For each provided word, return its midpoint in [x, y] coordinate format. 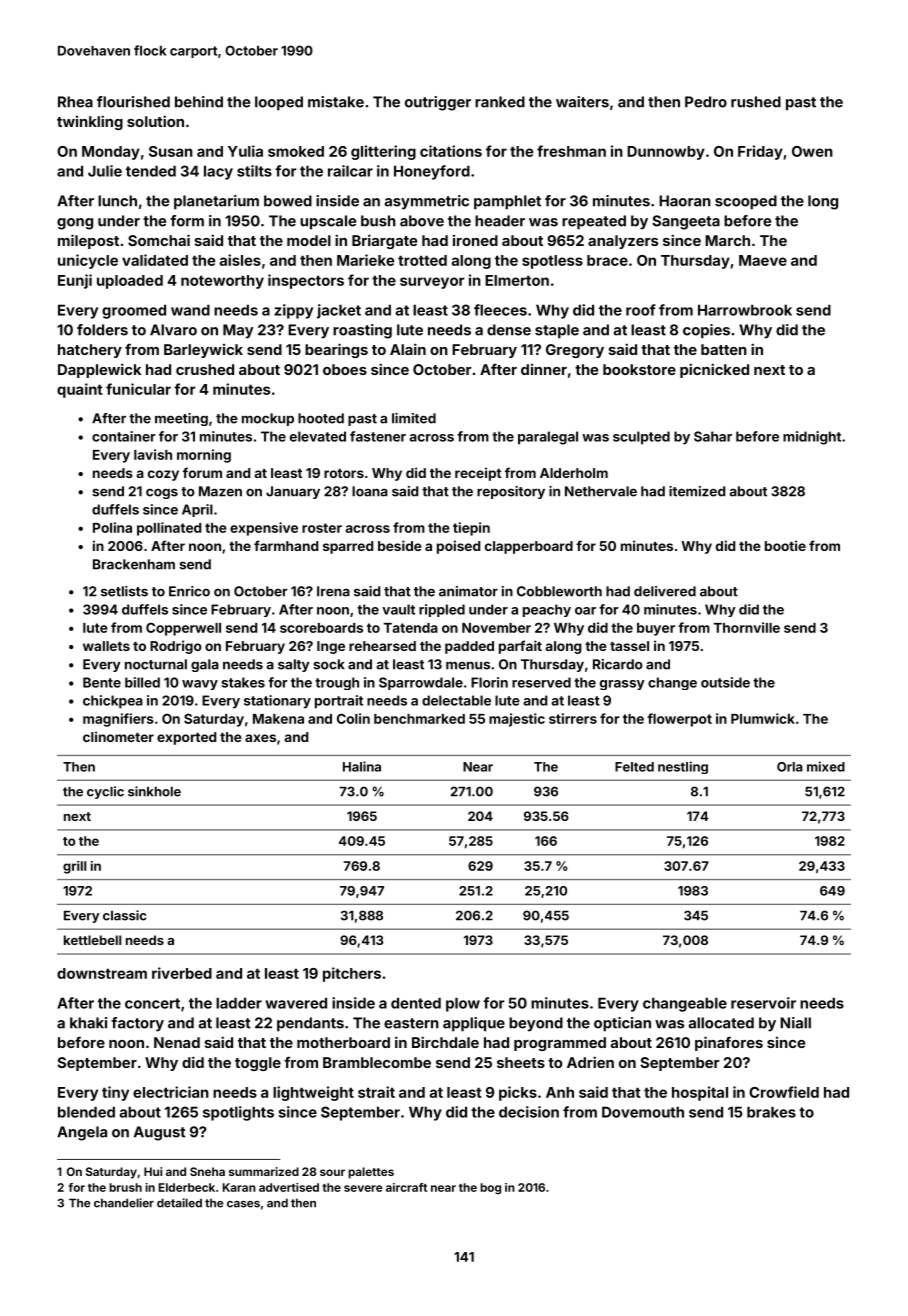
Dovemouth [643, 1112]
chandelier [124, 1203]
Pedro [706, 102]
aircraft [406, 1187]
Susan [171, 151]
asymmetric [427, 202]
